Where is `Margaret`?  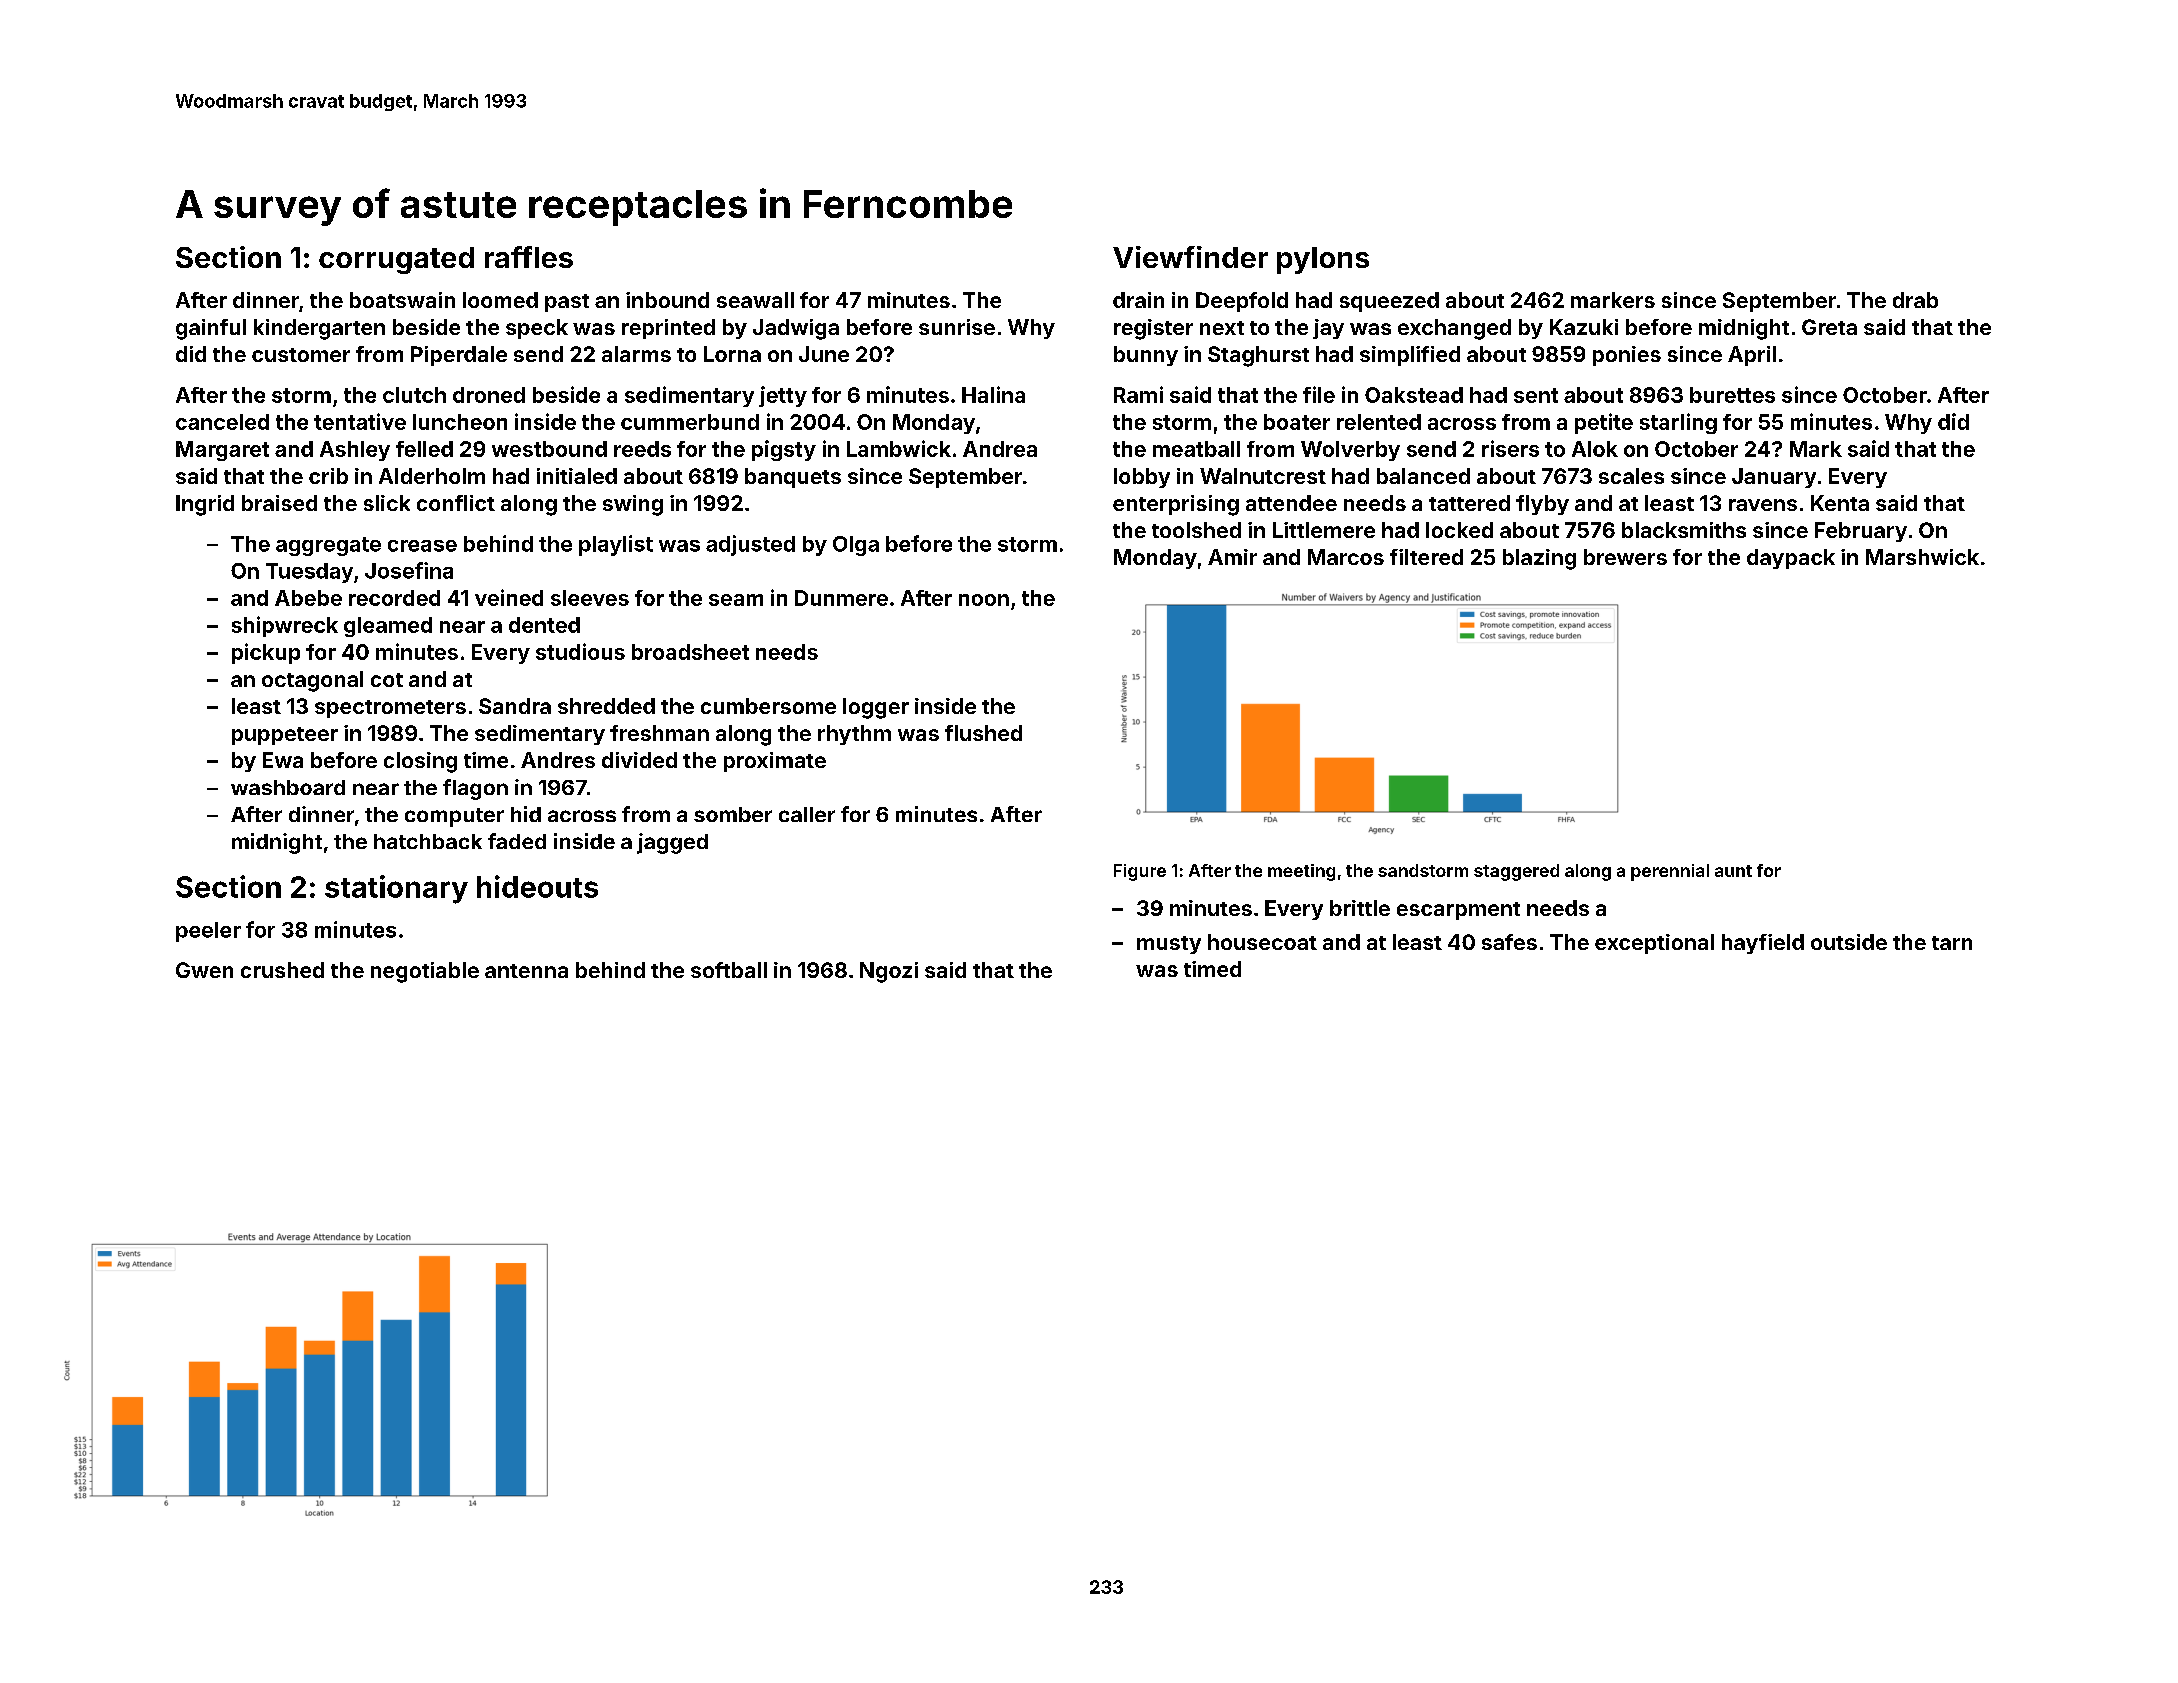
Margaret is located at coordinates (222, 451).
